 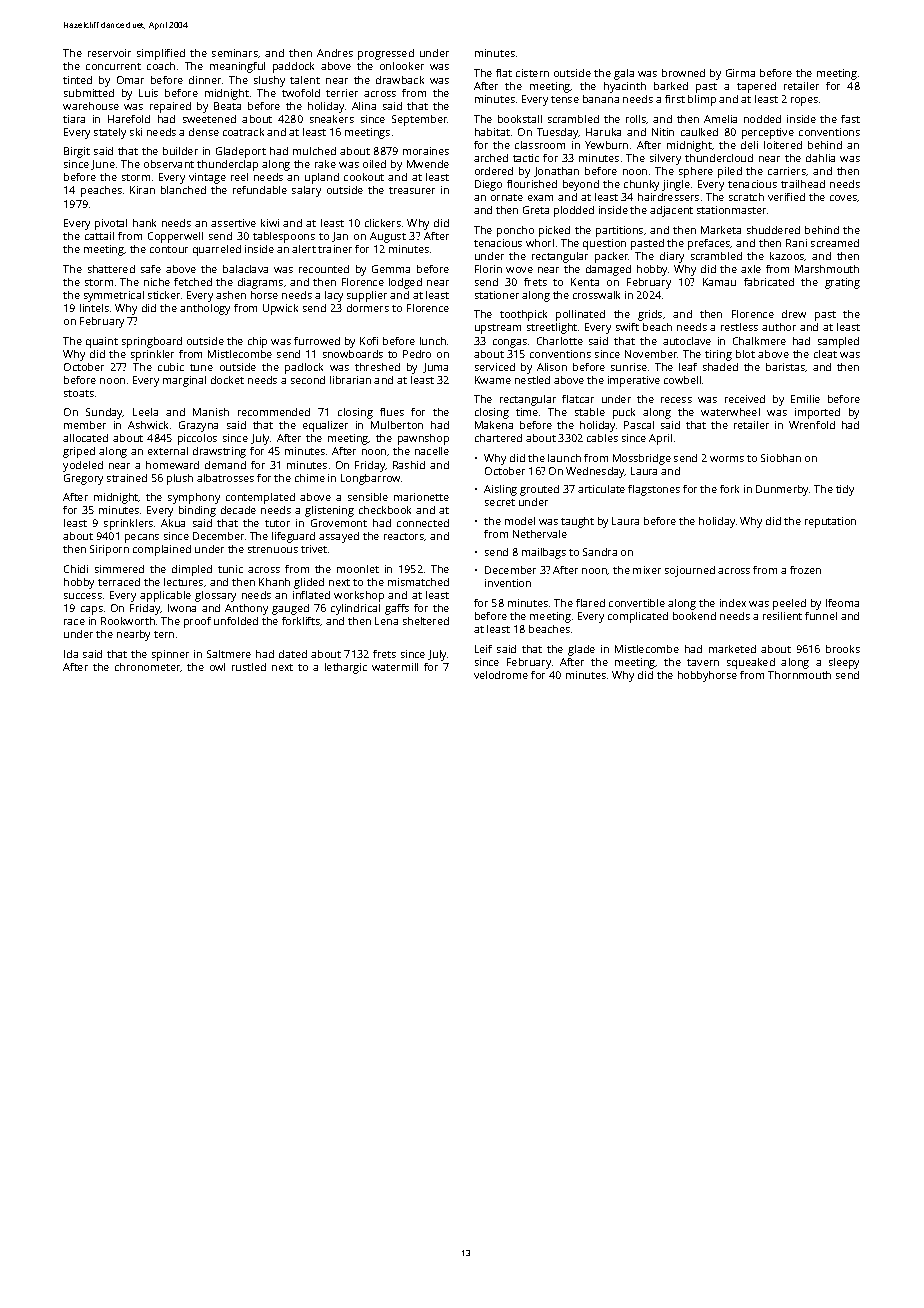 I want to click on worms, so click(x=727, y=459).
